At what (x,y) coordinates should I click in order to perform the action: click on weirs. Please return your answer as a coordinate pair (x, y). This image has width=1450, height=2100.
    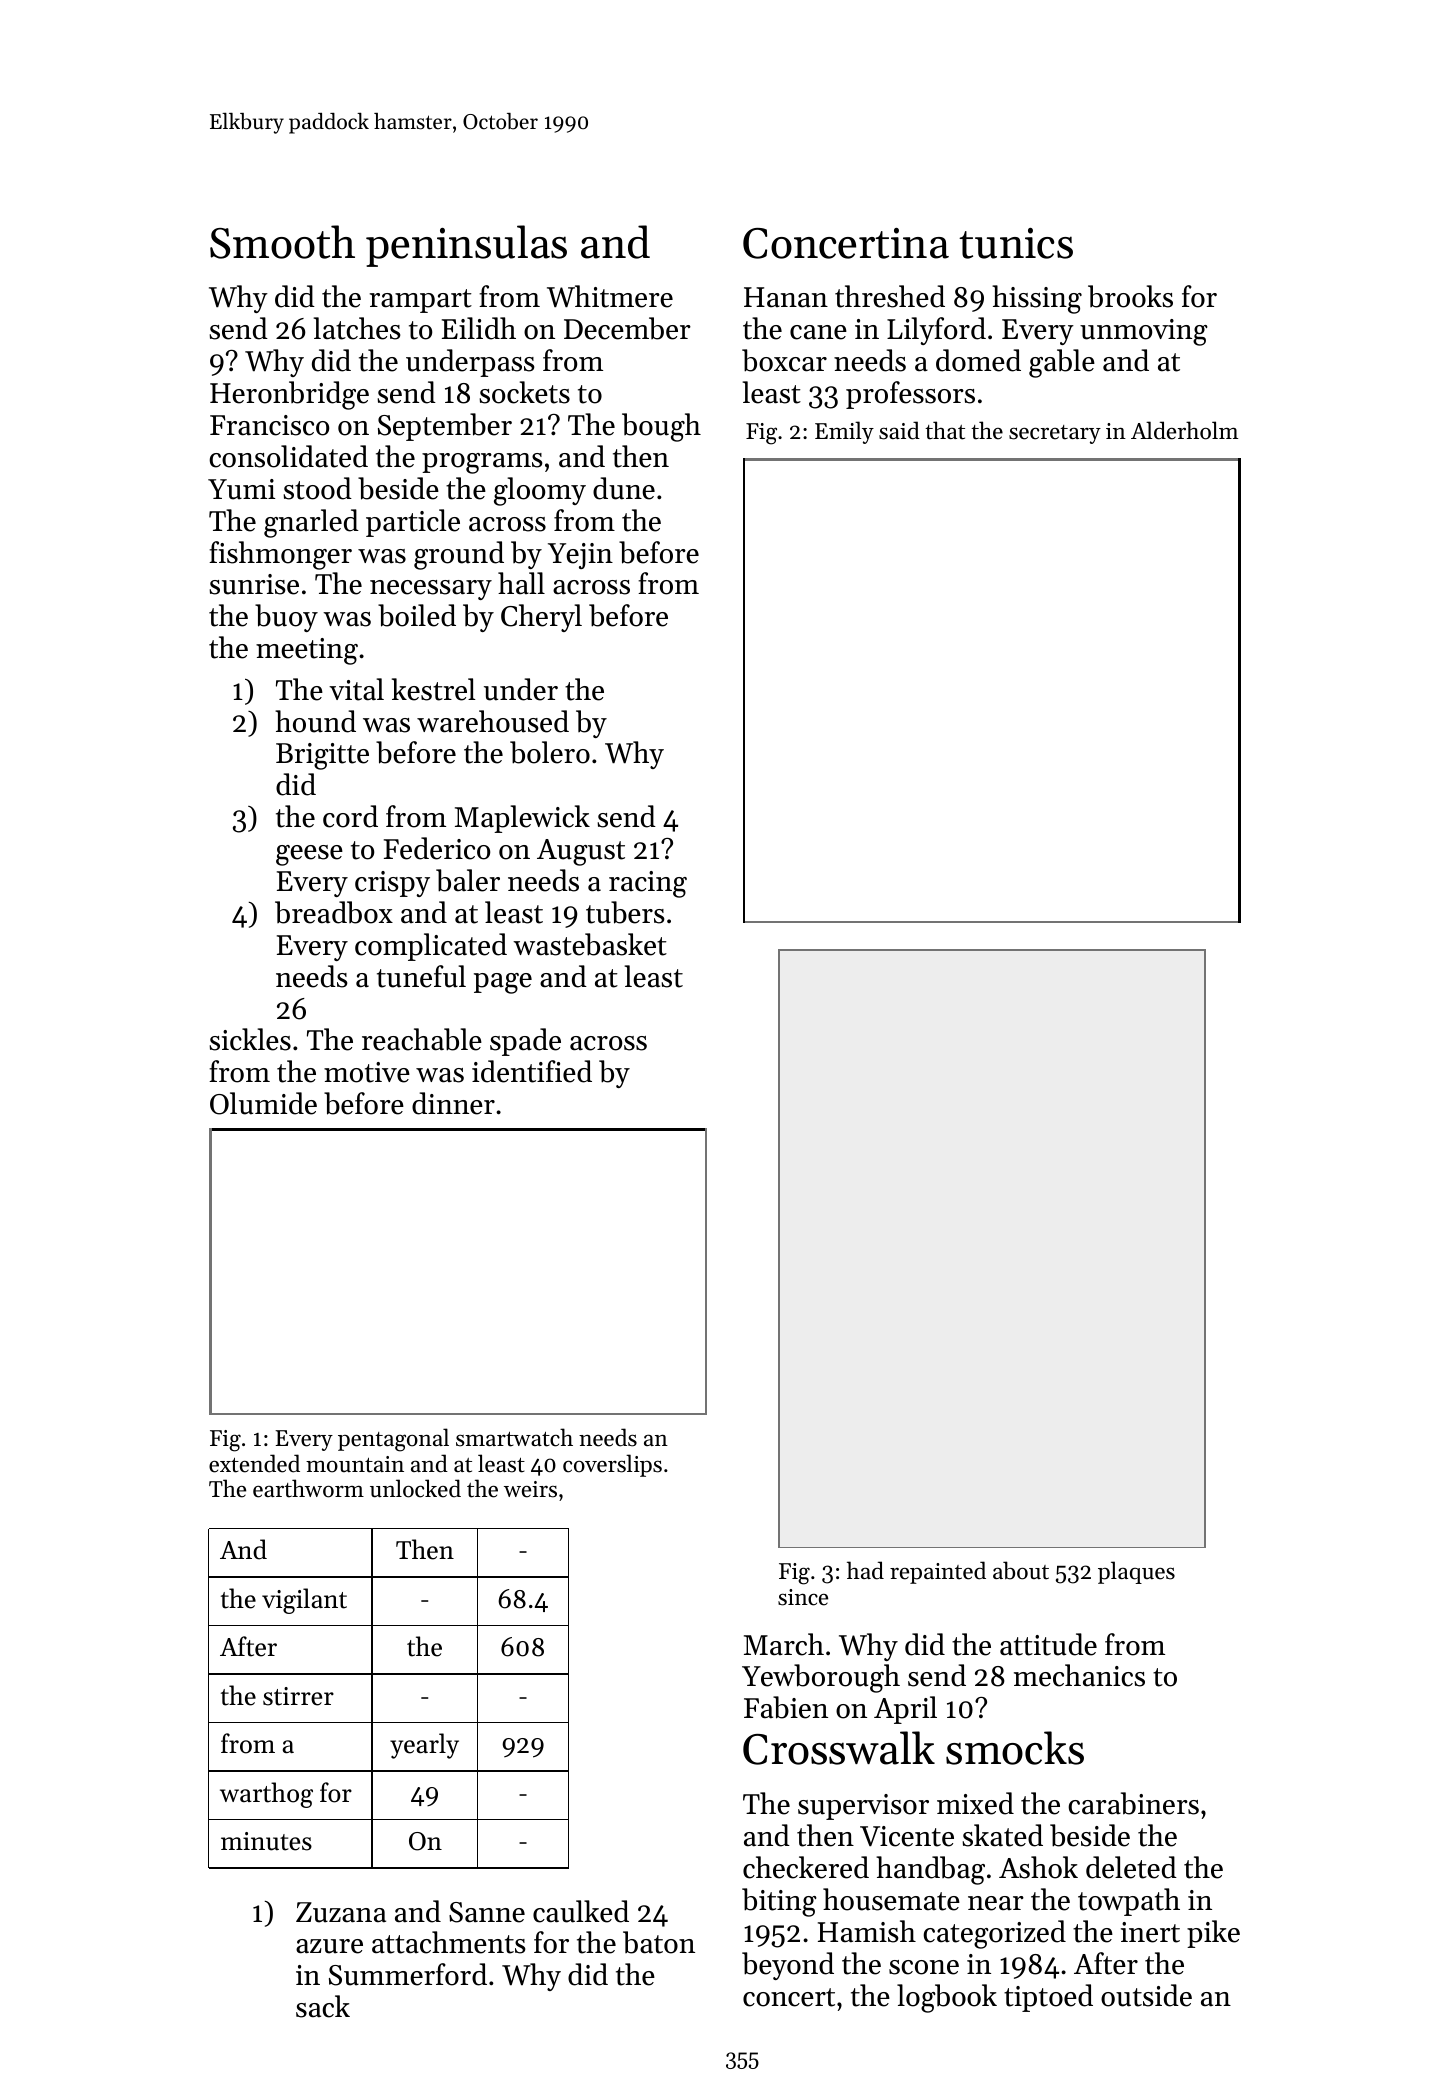
    Looking at the image, I should click on (530, 1489).
